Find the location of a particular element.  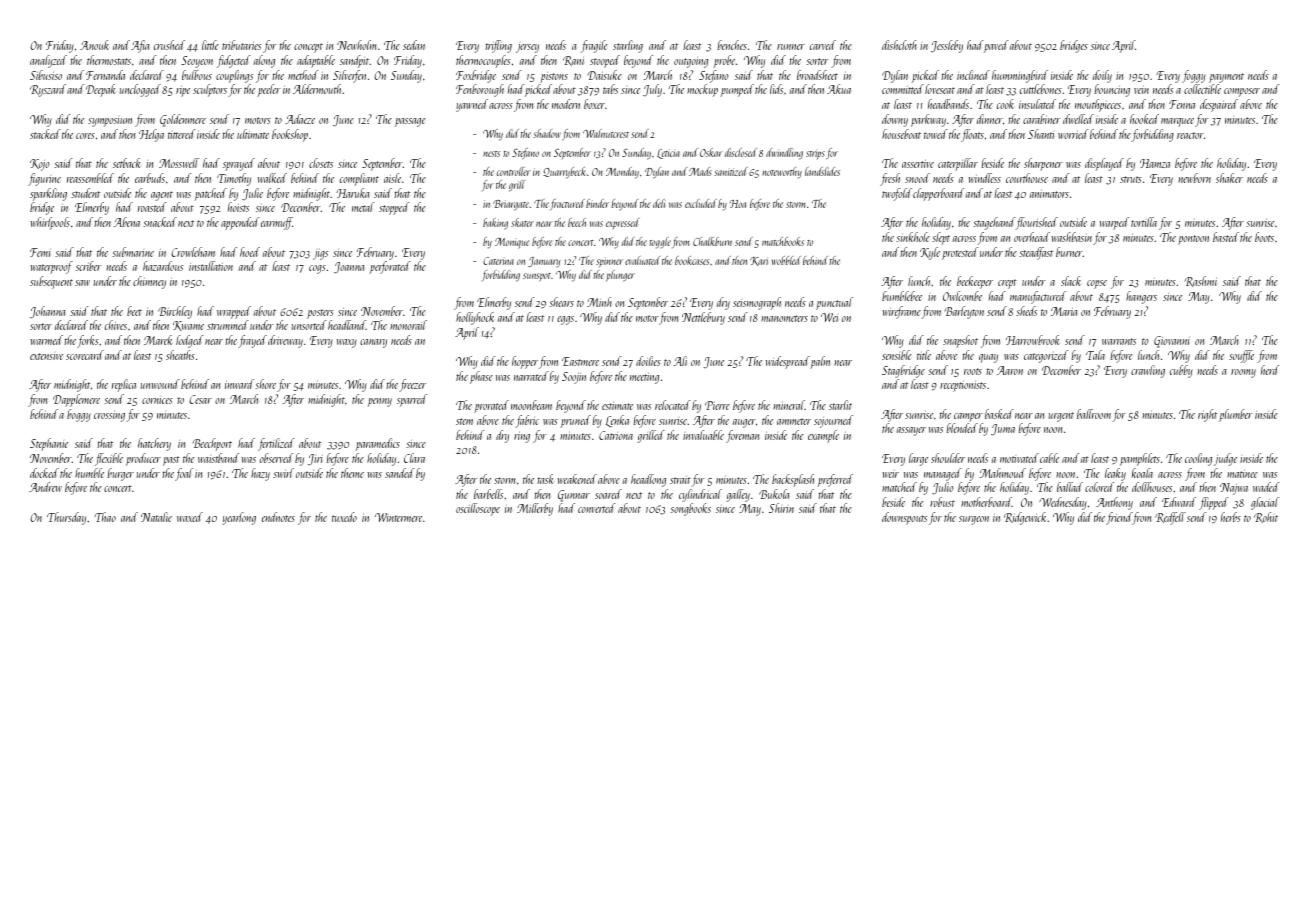

posters is located at coordinates (320, 314).
